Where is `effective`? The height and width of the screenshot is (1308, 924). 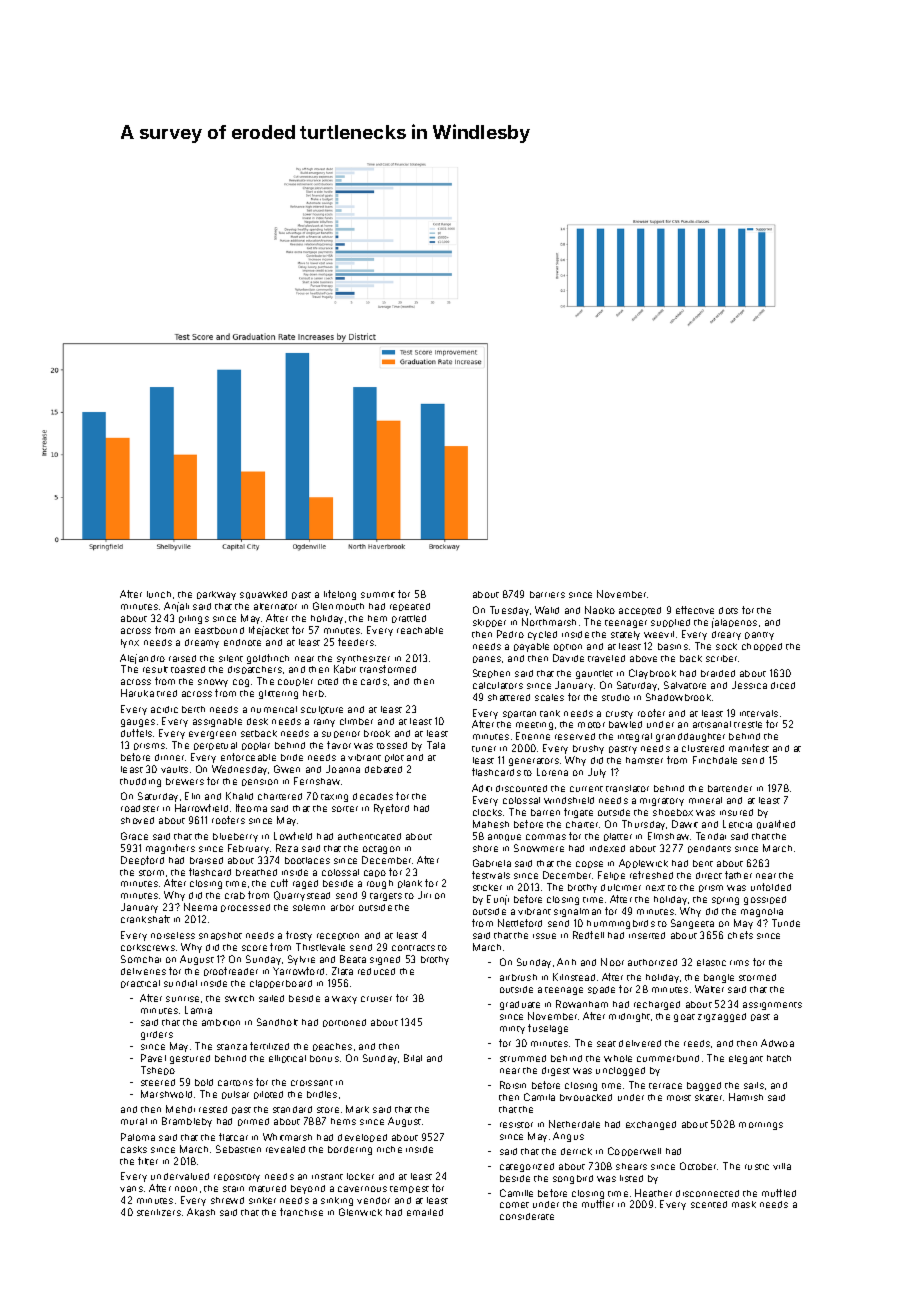 effective is located at coordinates (695, 610).
